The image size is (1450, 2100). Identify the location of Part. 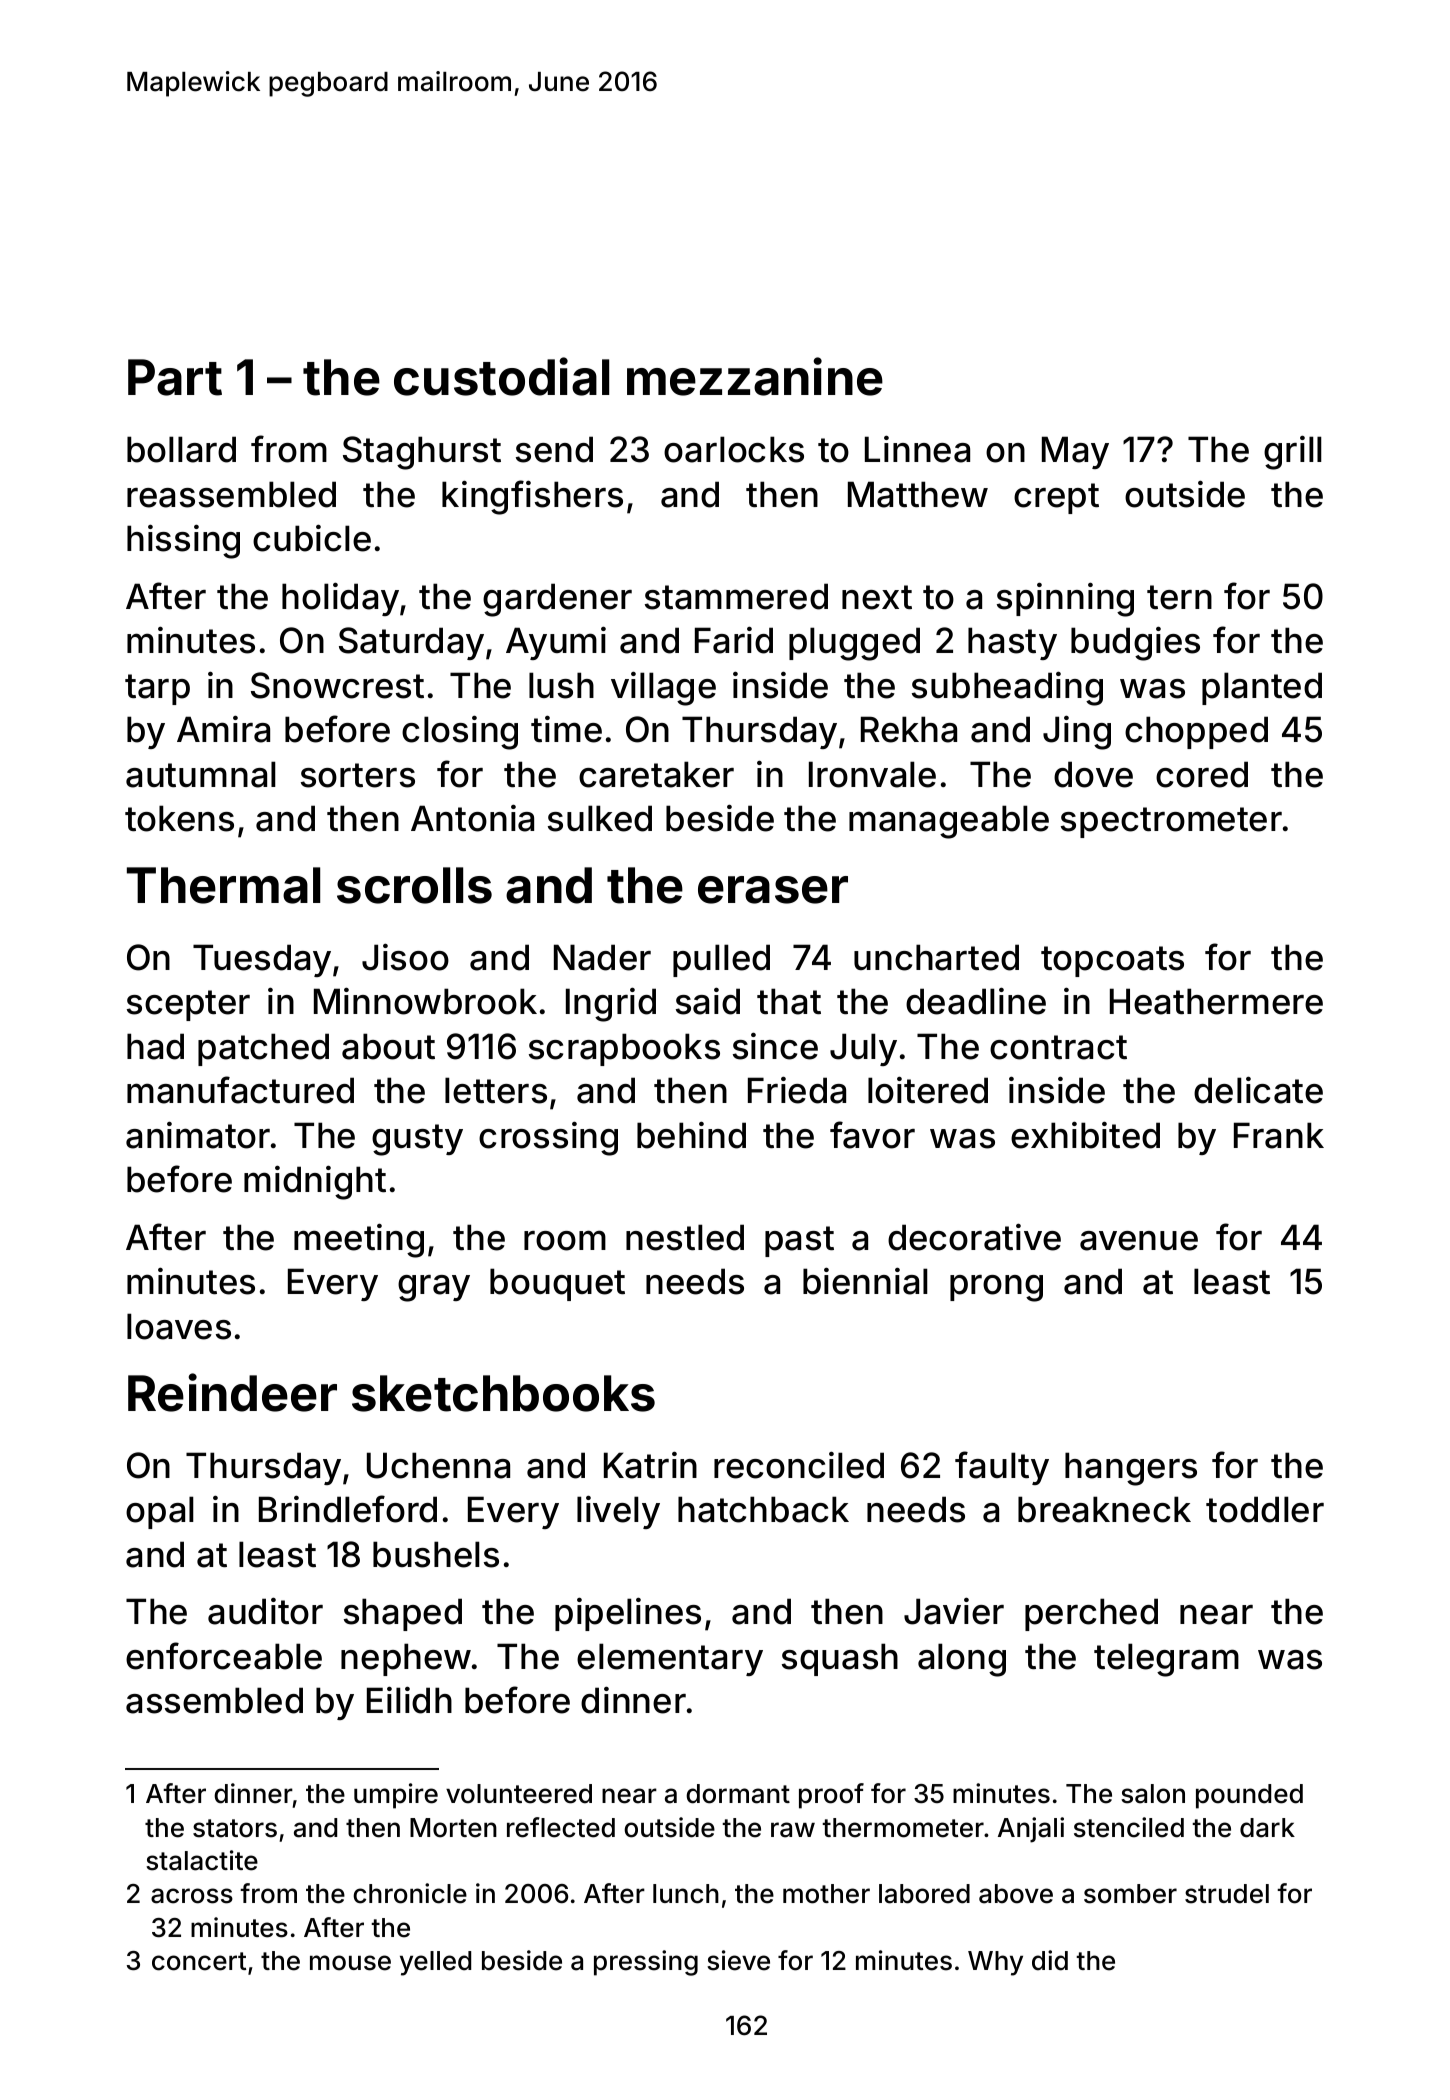
(175, 377).
